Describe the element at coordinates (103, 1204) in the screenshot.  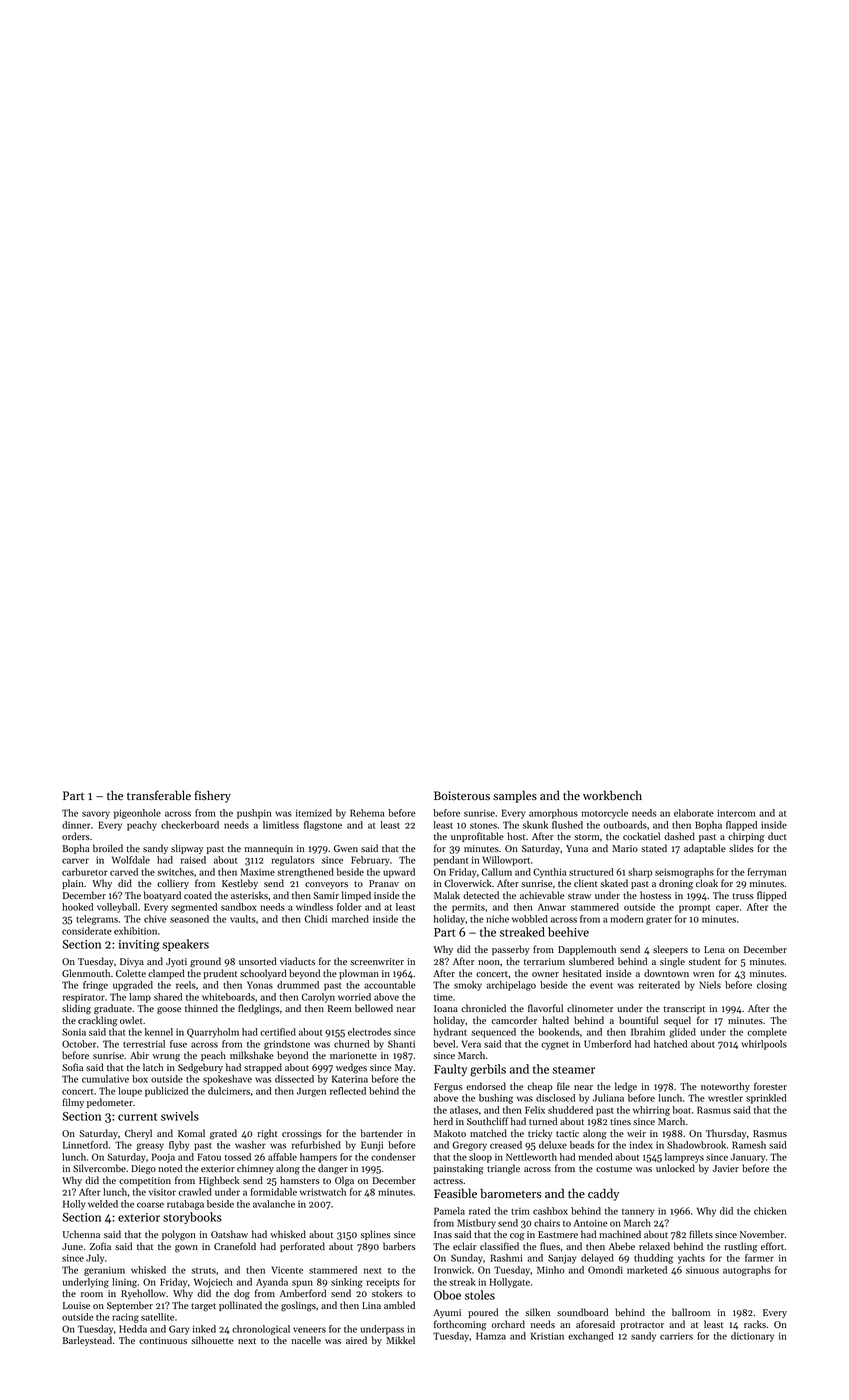
I see `welded` at that location.
